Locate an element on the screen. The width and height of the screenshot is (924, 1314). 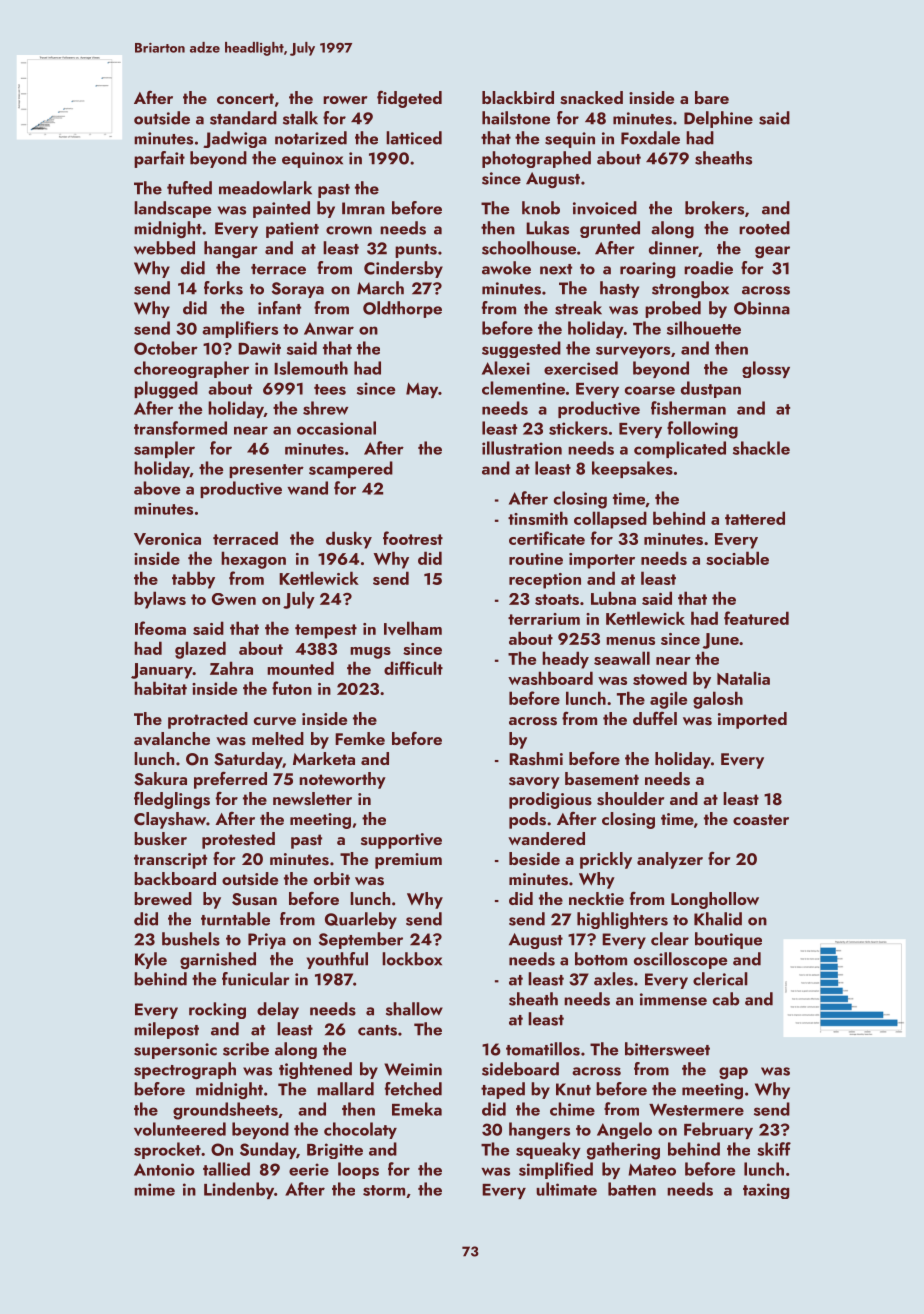
eerie is located at coordinates (309, 1169).
